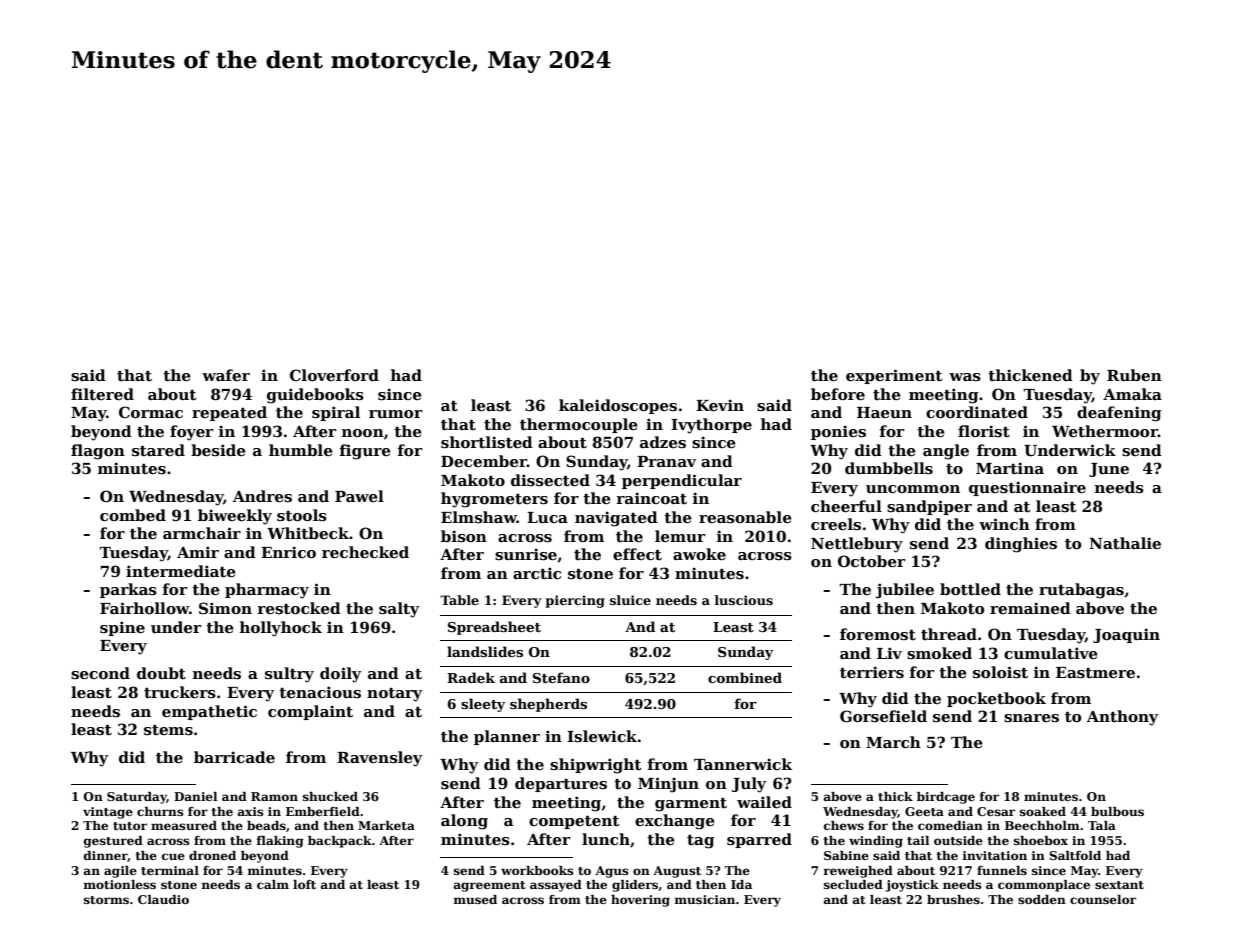  I want to click on mused, so click(475, 899).
